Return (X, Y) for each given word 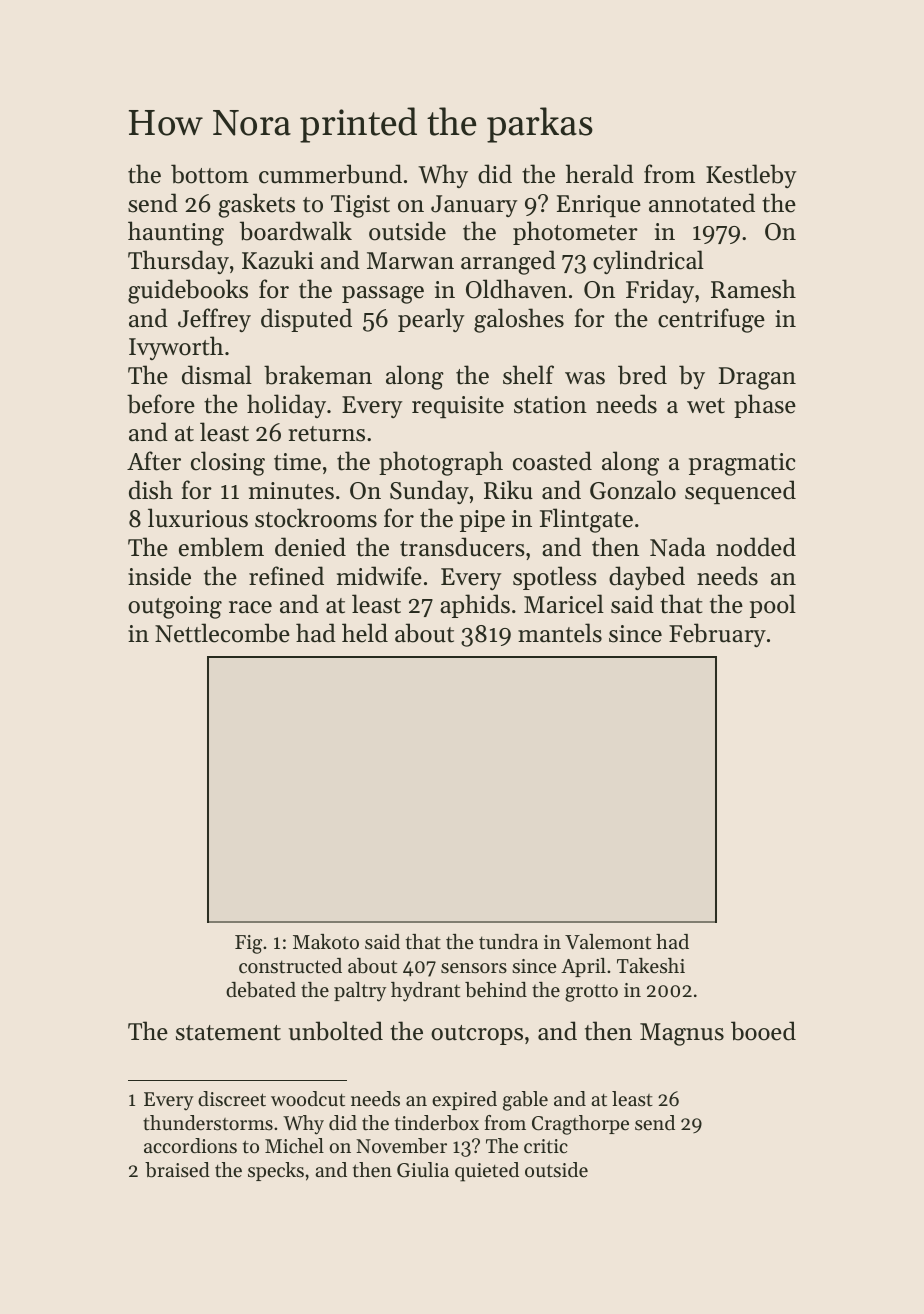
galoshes (519, 320)
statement (228, 1033)
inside (159, 576)
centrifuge (711, 320)
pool (773, 606)
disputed (306, 320)
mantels (560, 633)
